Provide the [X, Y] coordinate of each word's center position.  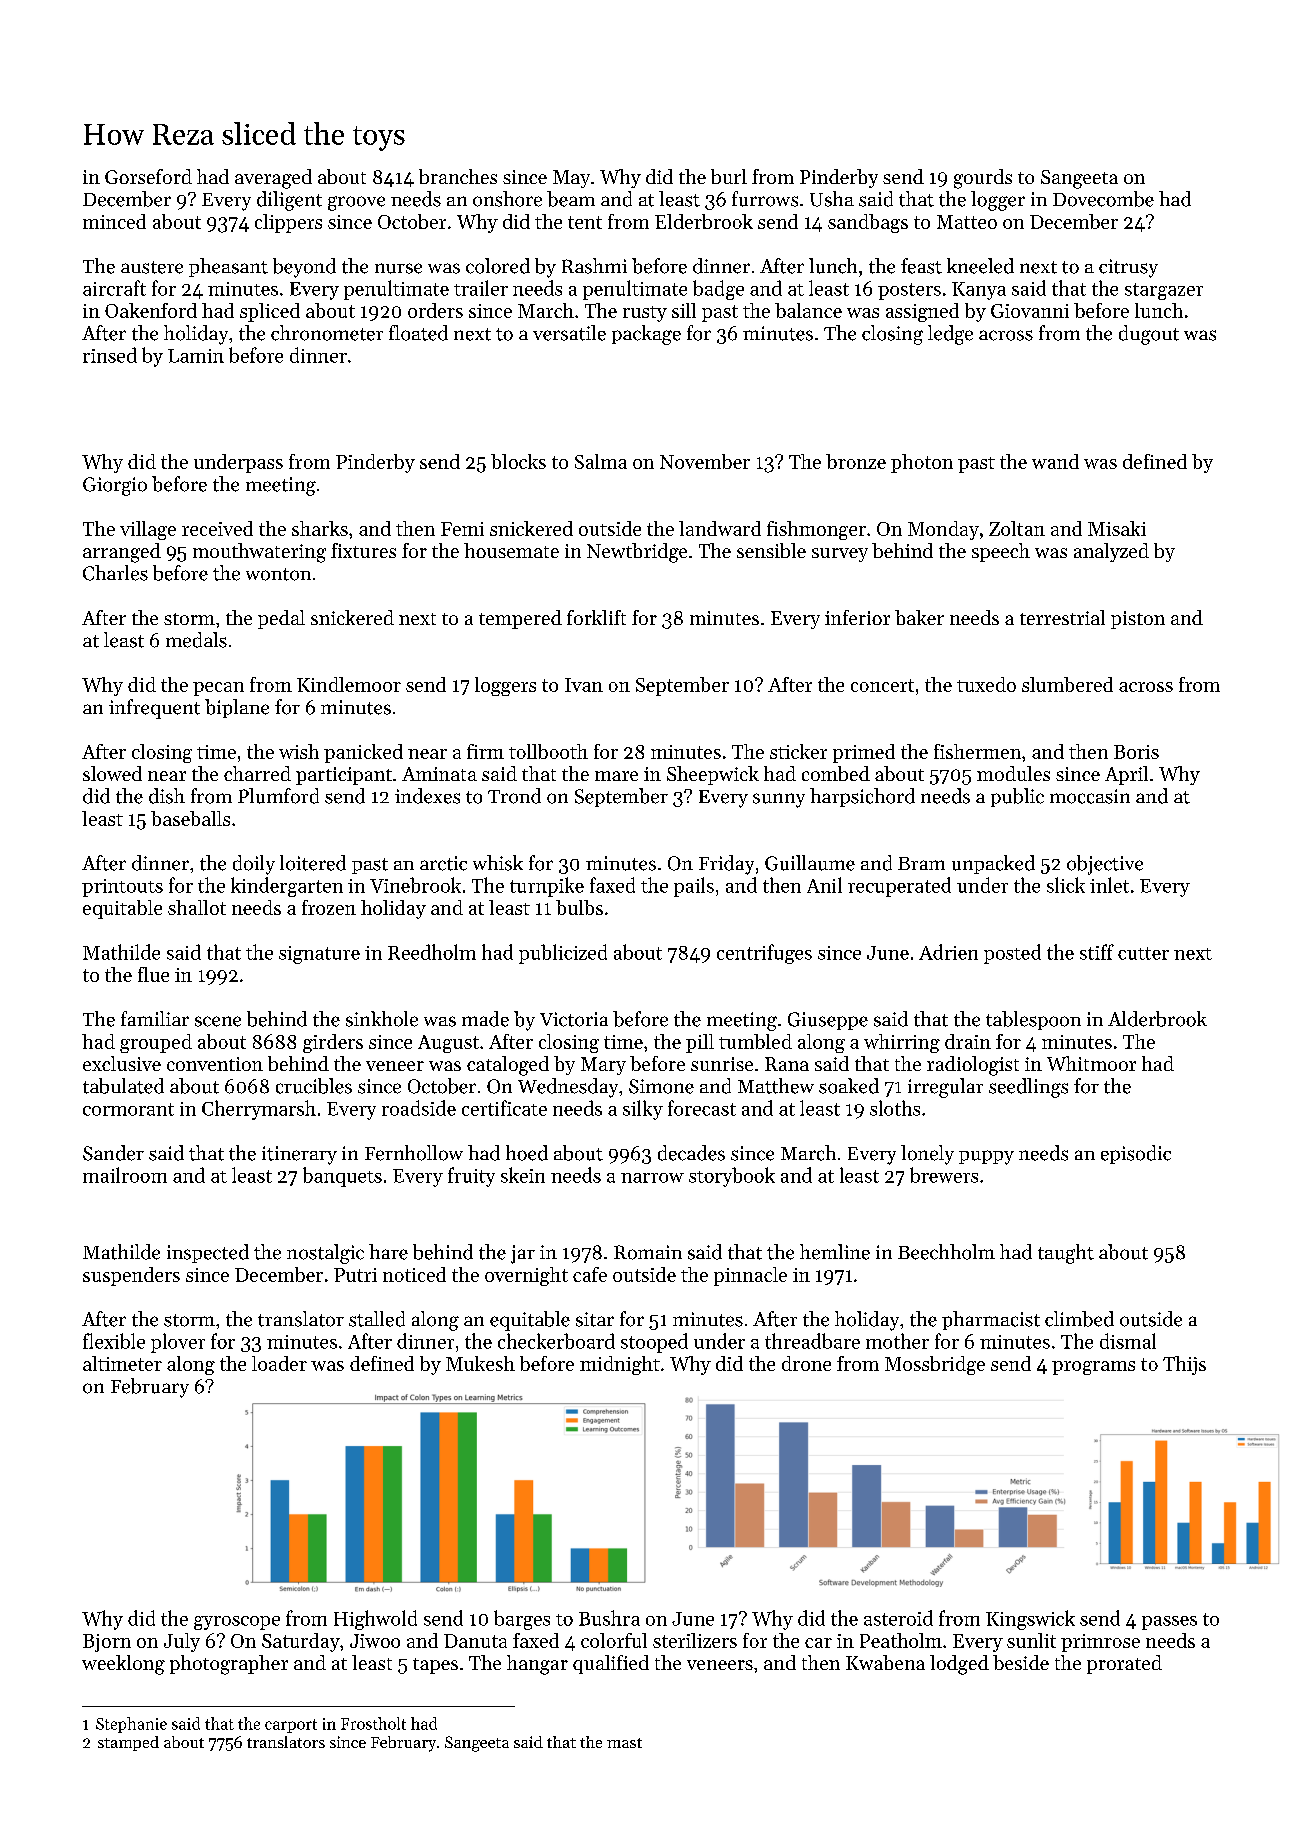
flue [153, 974]
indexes [427, 796]
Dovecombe [1103, 199]
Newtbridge [637, 553]
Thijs [1184, 1365]
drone [806, 1363]
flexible [114, 1341]
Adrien [948, 952]
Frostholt [373, 1723]
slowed [112, 773]
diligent [289, 201]
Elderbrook [704, 221]
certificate [504, 1108]
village [148, 530]
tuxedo [986, 684]
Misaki [1117, 528]
